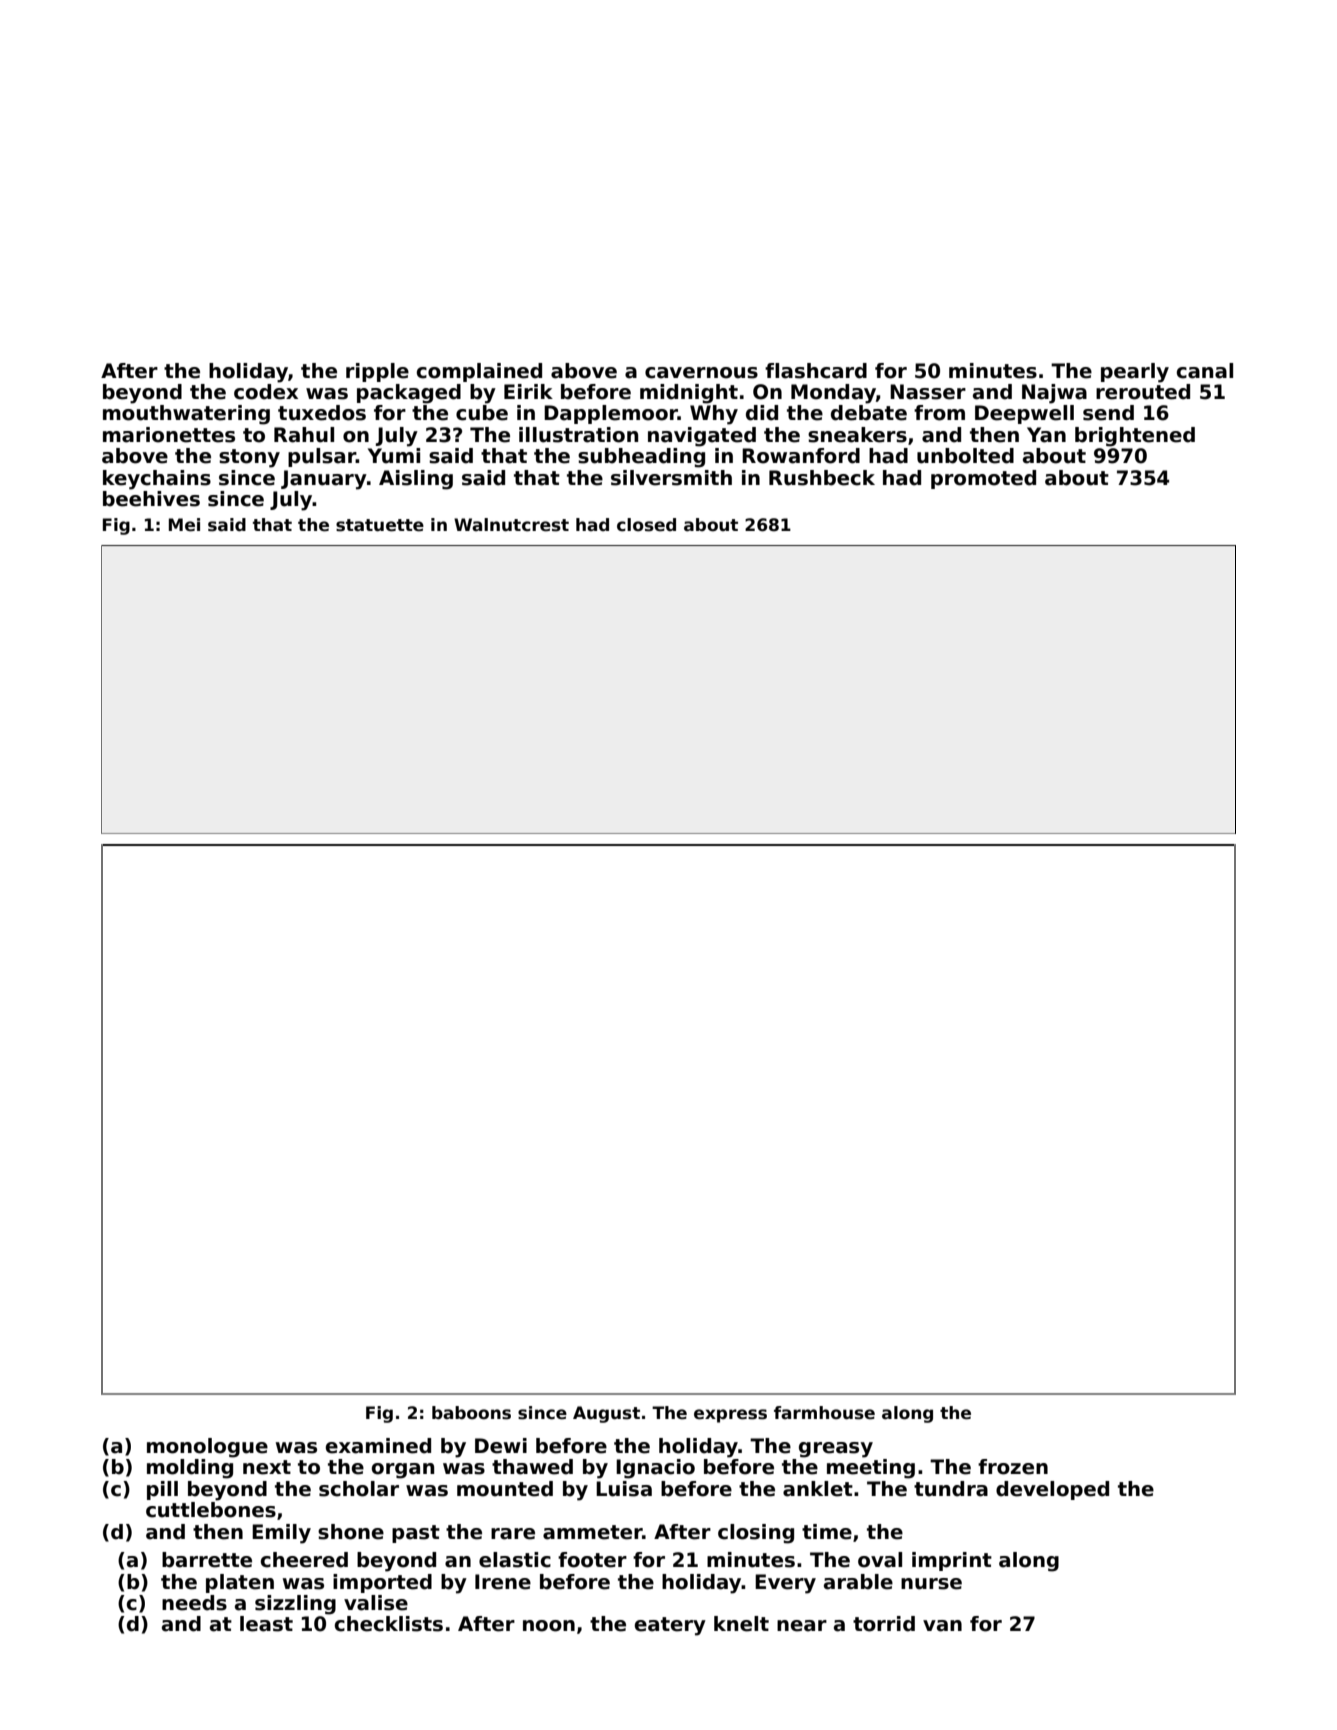  I want to click on noon, so click(549, 1626).
